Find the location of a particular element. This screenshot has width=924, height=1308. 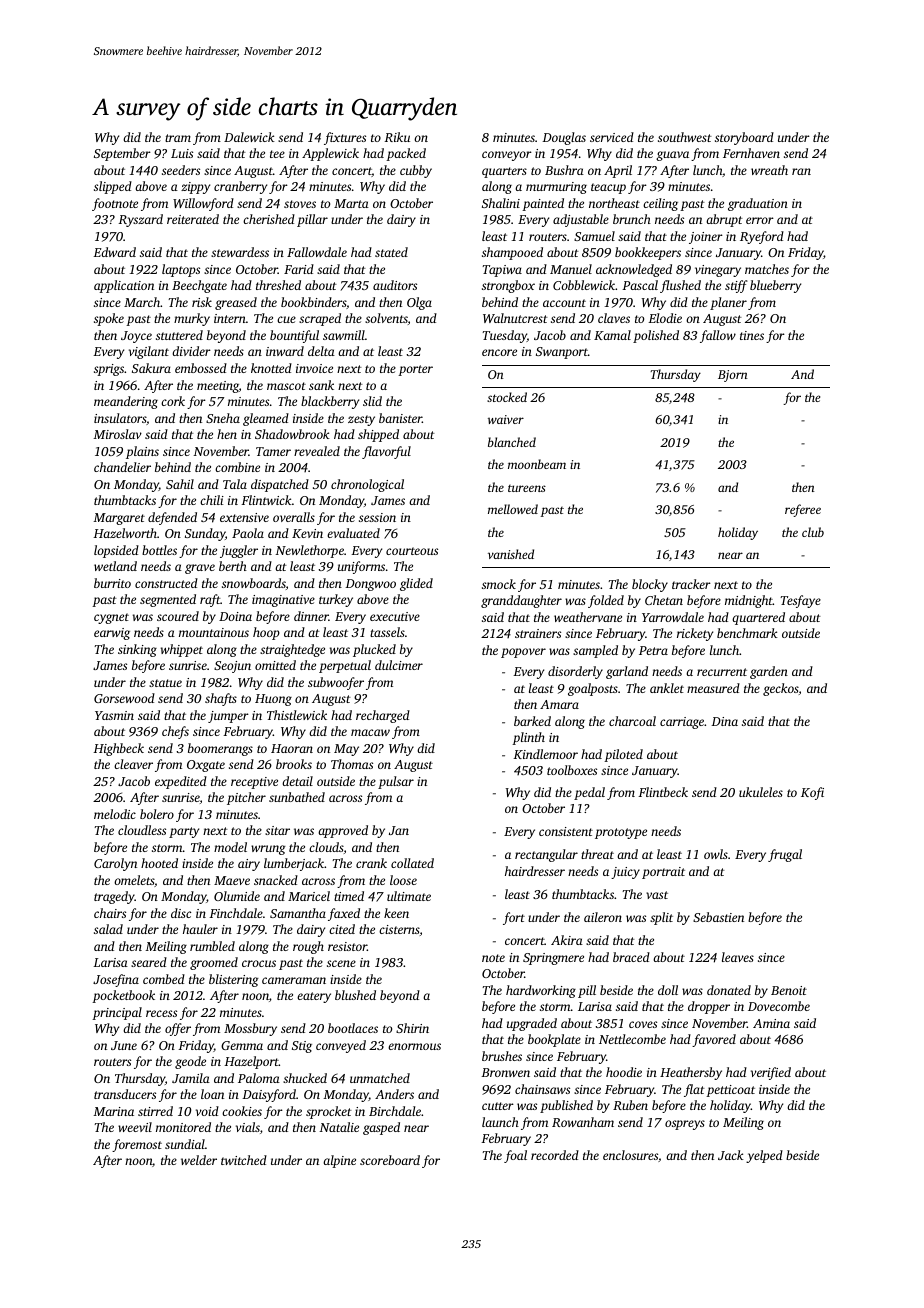

twitched is located at coordinates (244, 1160).
